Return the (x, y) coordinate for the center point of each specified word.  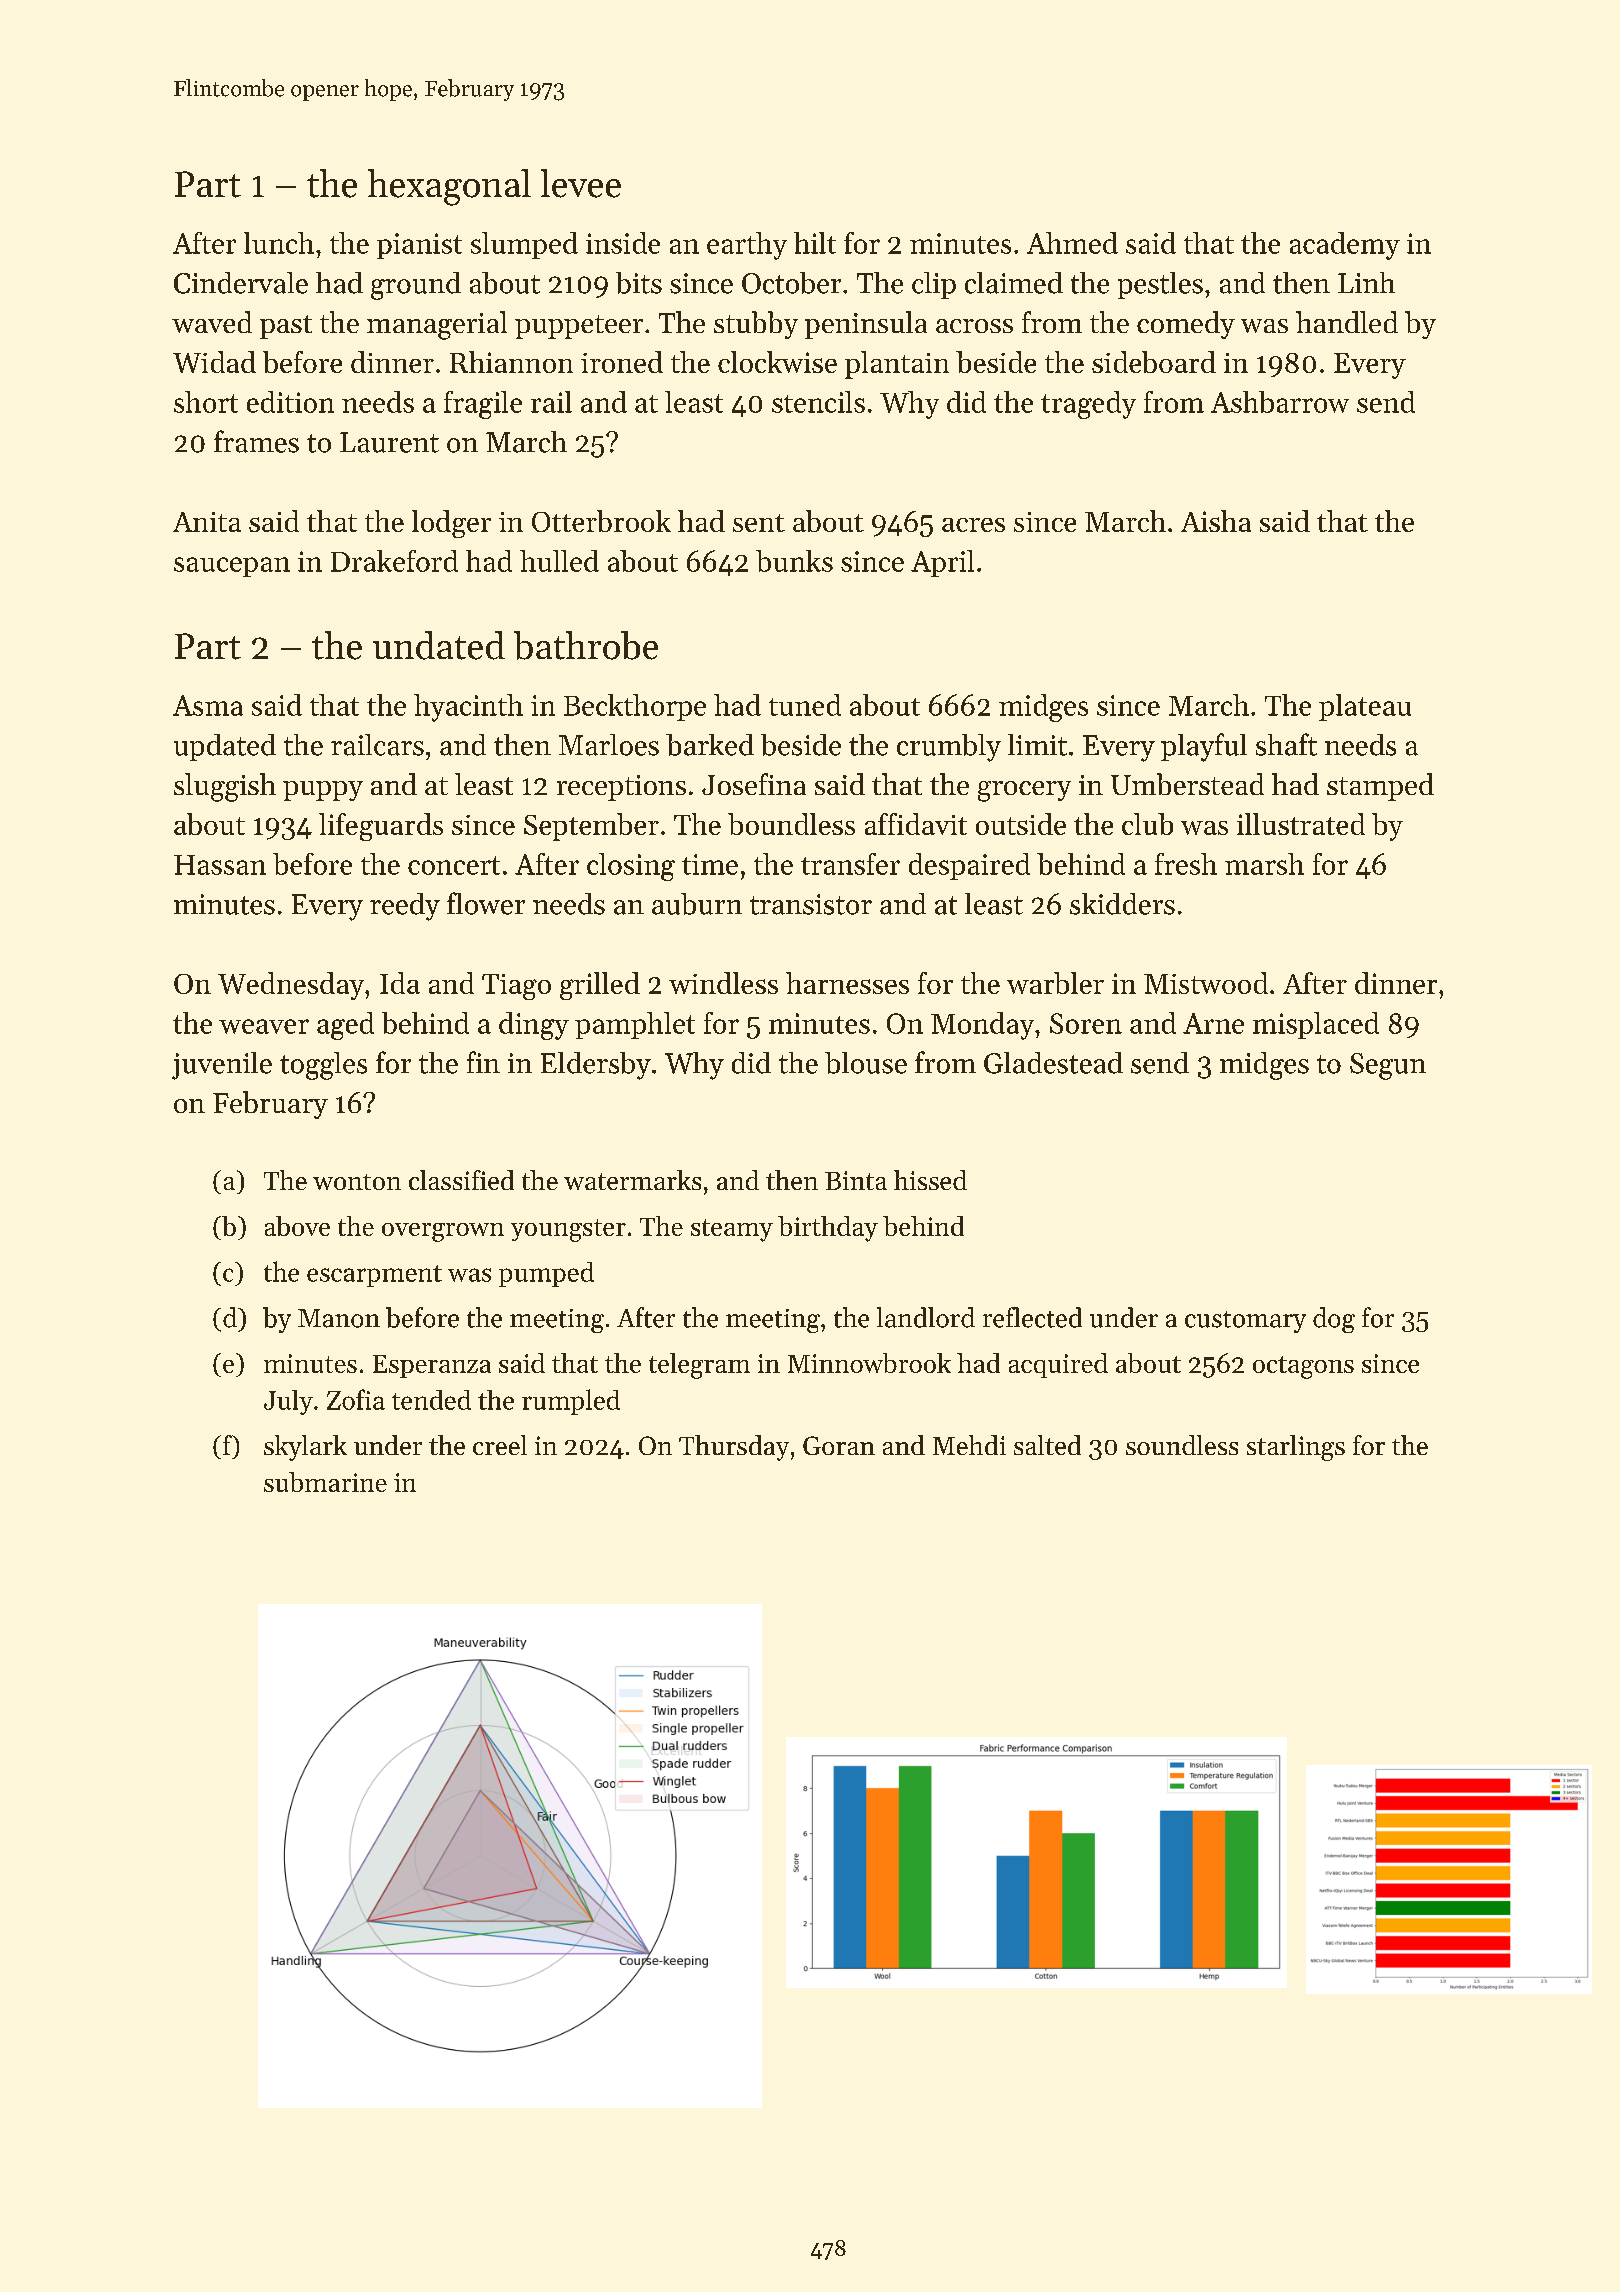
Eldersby (596, 1066)
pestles (1160, 285)
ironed (622, 362)
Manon (339, 1318)
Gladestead (1053, 1063)
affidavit (916, 824)
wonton (357, 1182)
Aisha (1216, 521)
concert (454, 865)
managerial (437, 325)
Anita (207, 522)
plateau (1365, 707)
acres (973, 525)
